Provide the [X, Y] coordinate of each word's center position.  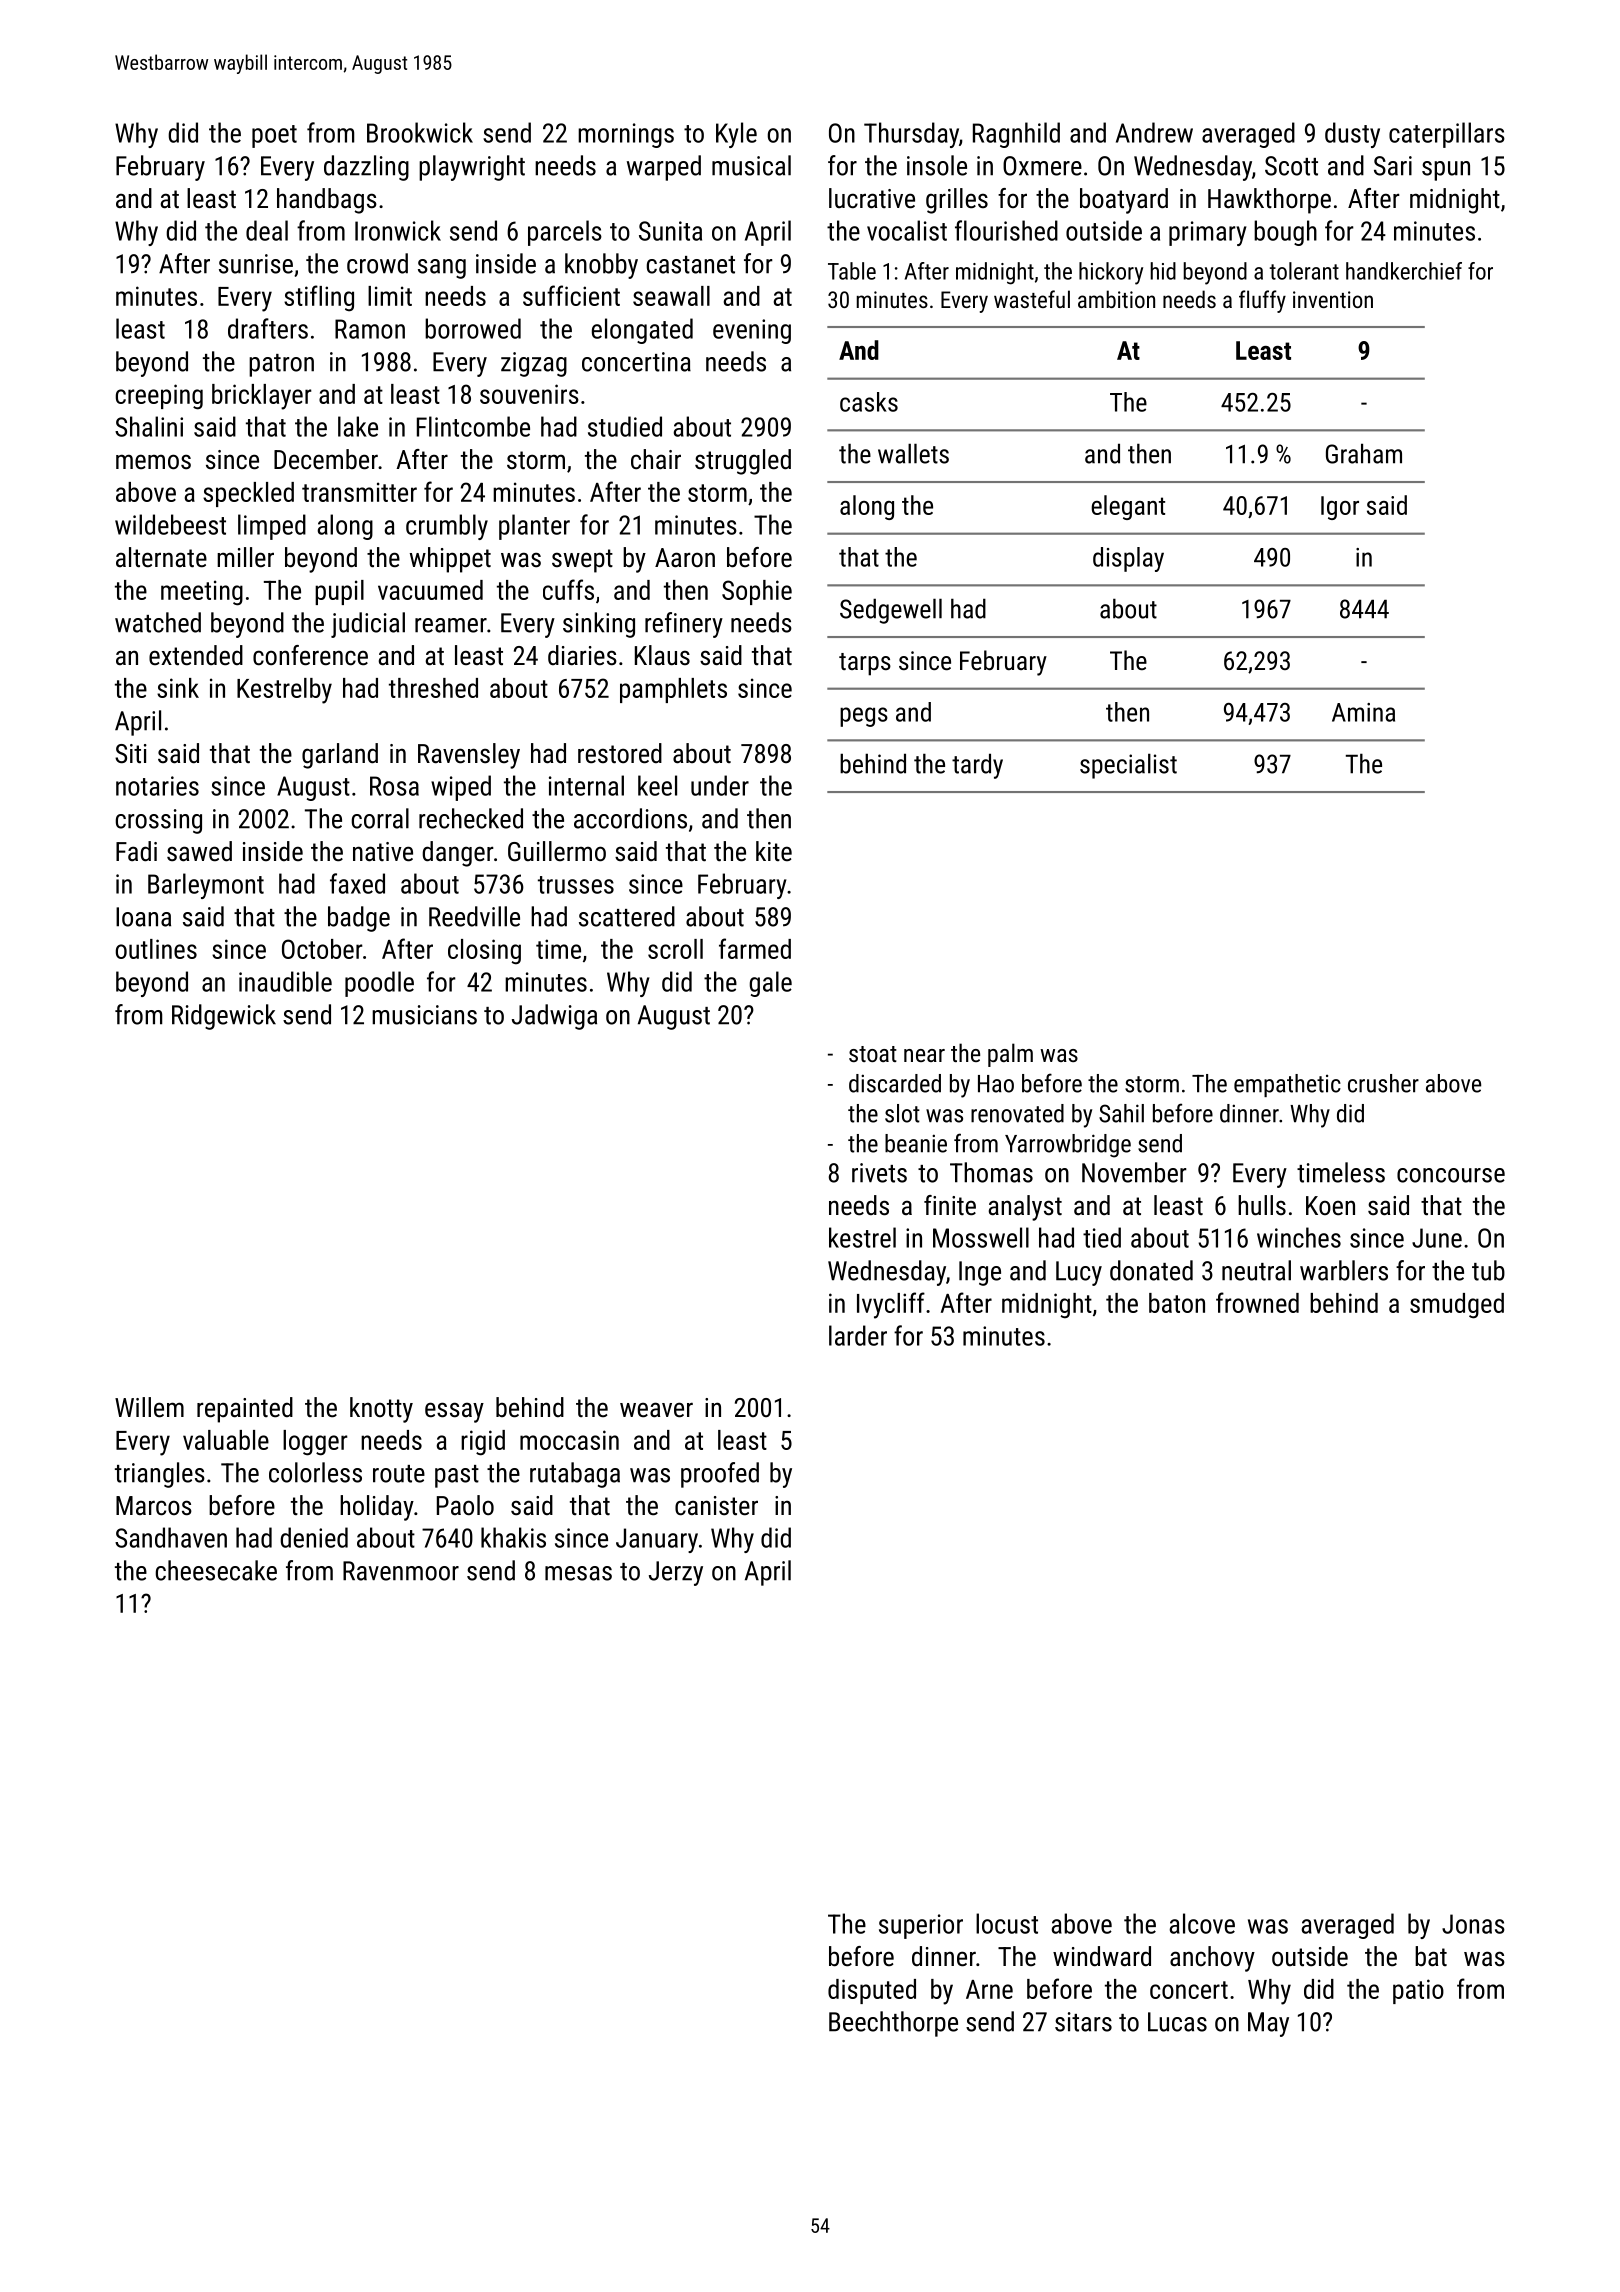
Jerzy [676, 1573]
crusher [1383, 1083]
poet [274, 136]
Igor [1340, 508]
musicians [424, 1015]
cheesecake [216, 1570]
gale [770, 984]
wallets [913, 453]
